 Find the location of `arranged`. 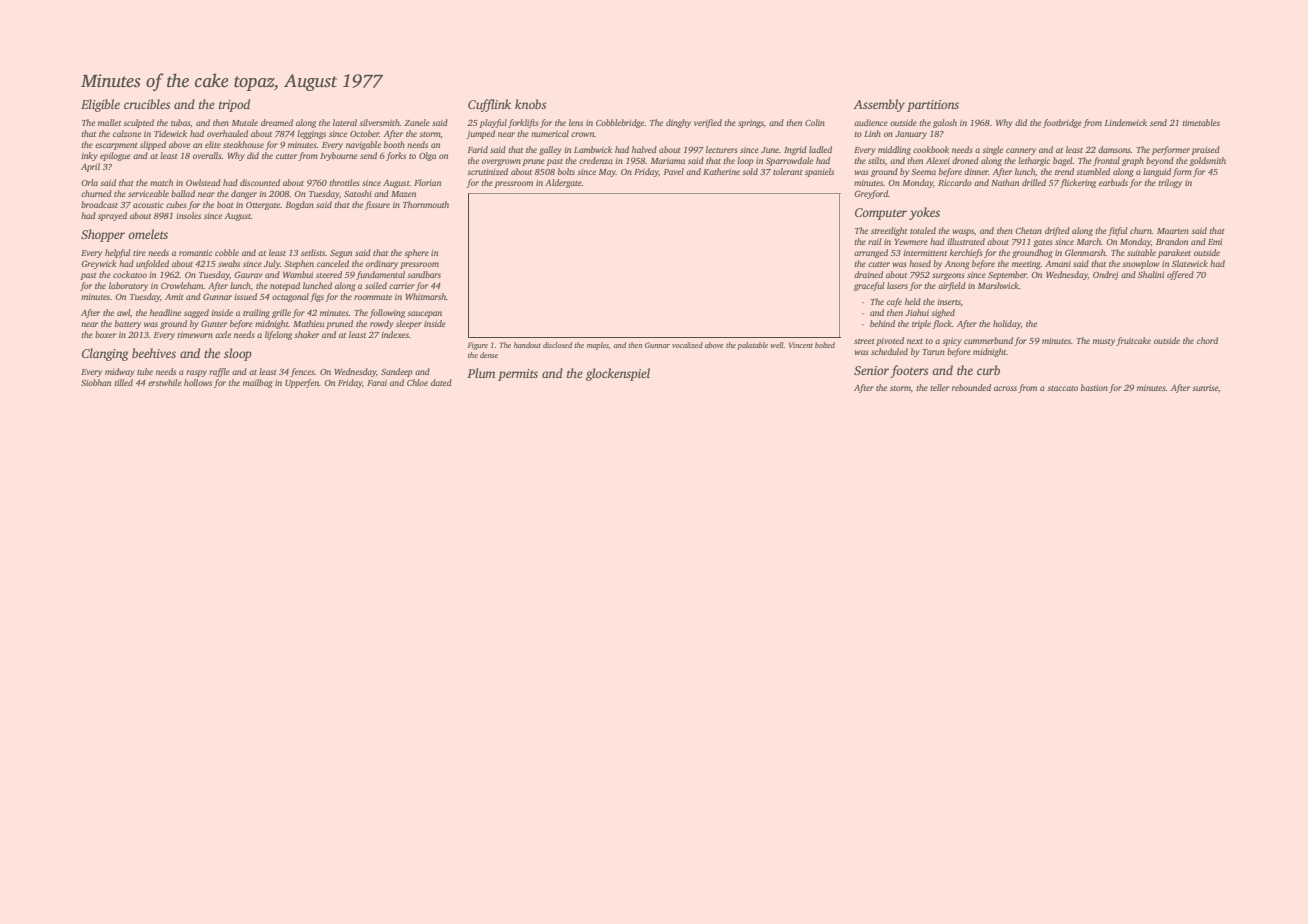

arranged is located at coordinates (871, 253).
